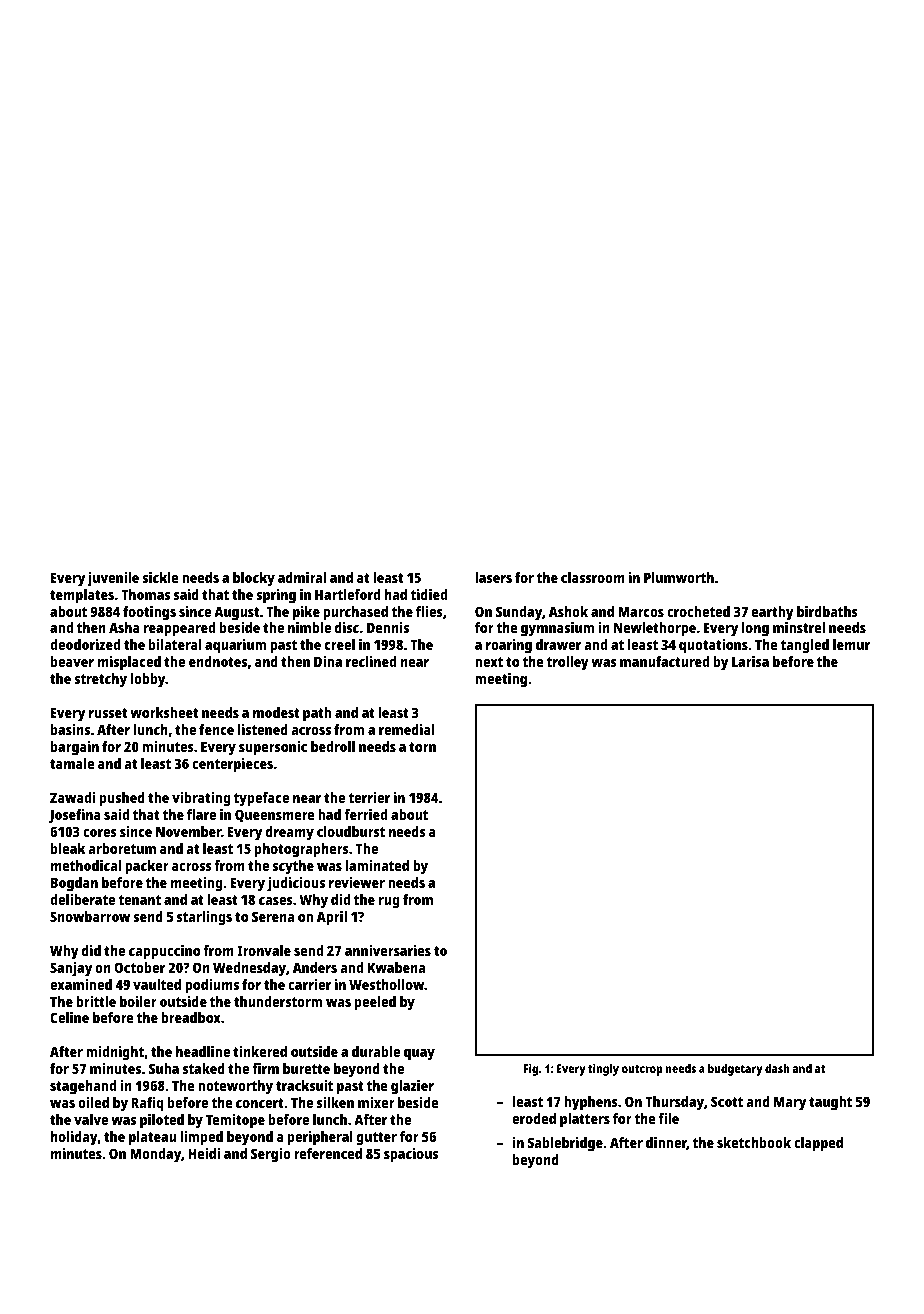 Image resolution: width=924 pixels, height=1314 pixels. Describe the element at coordinates (85, 644) in the screenshot. I see `deodorized` at that location.
